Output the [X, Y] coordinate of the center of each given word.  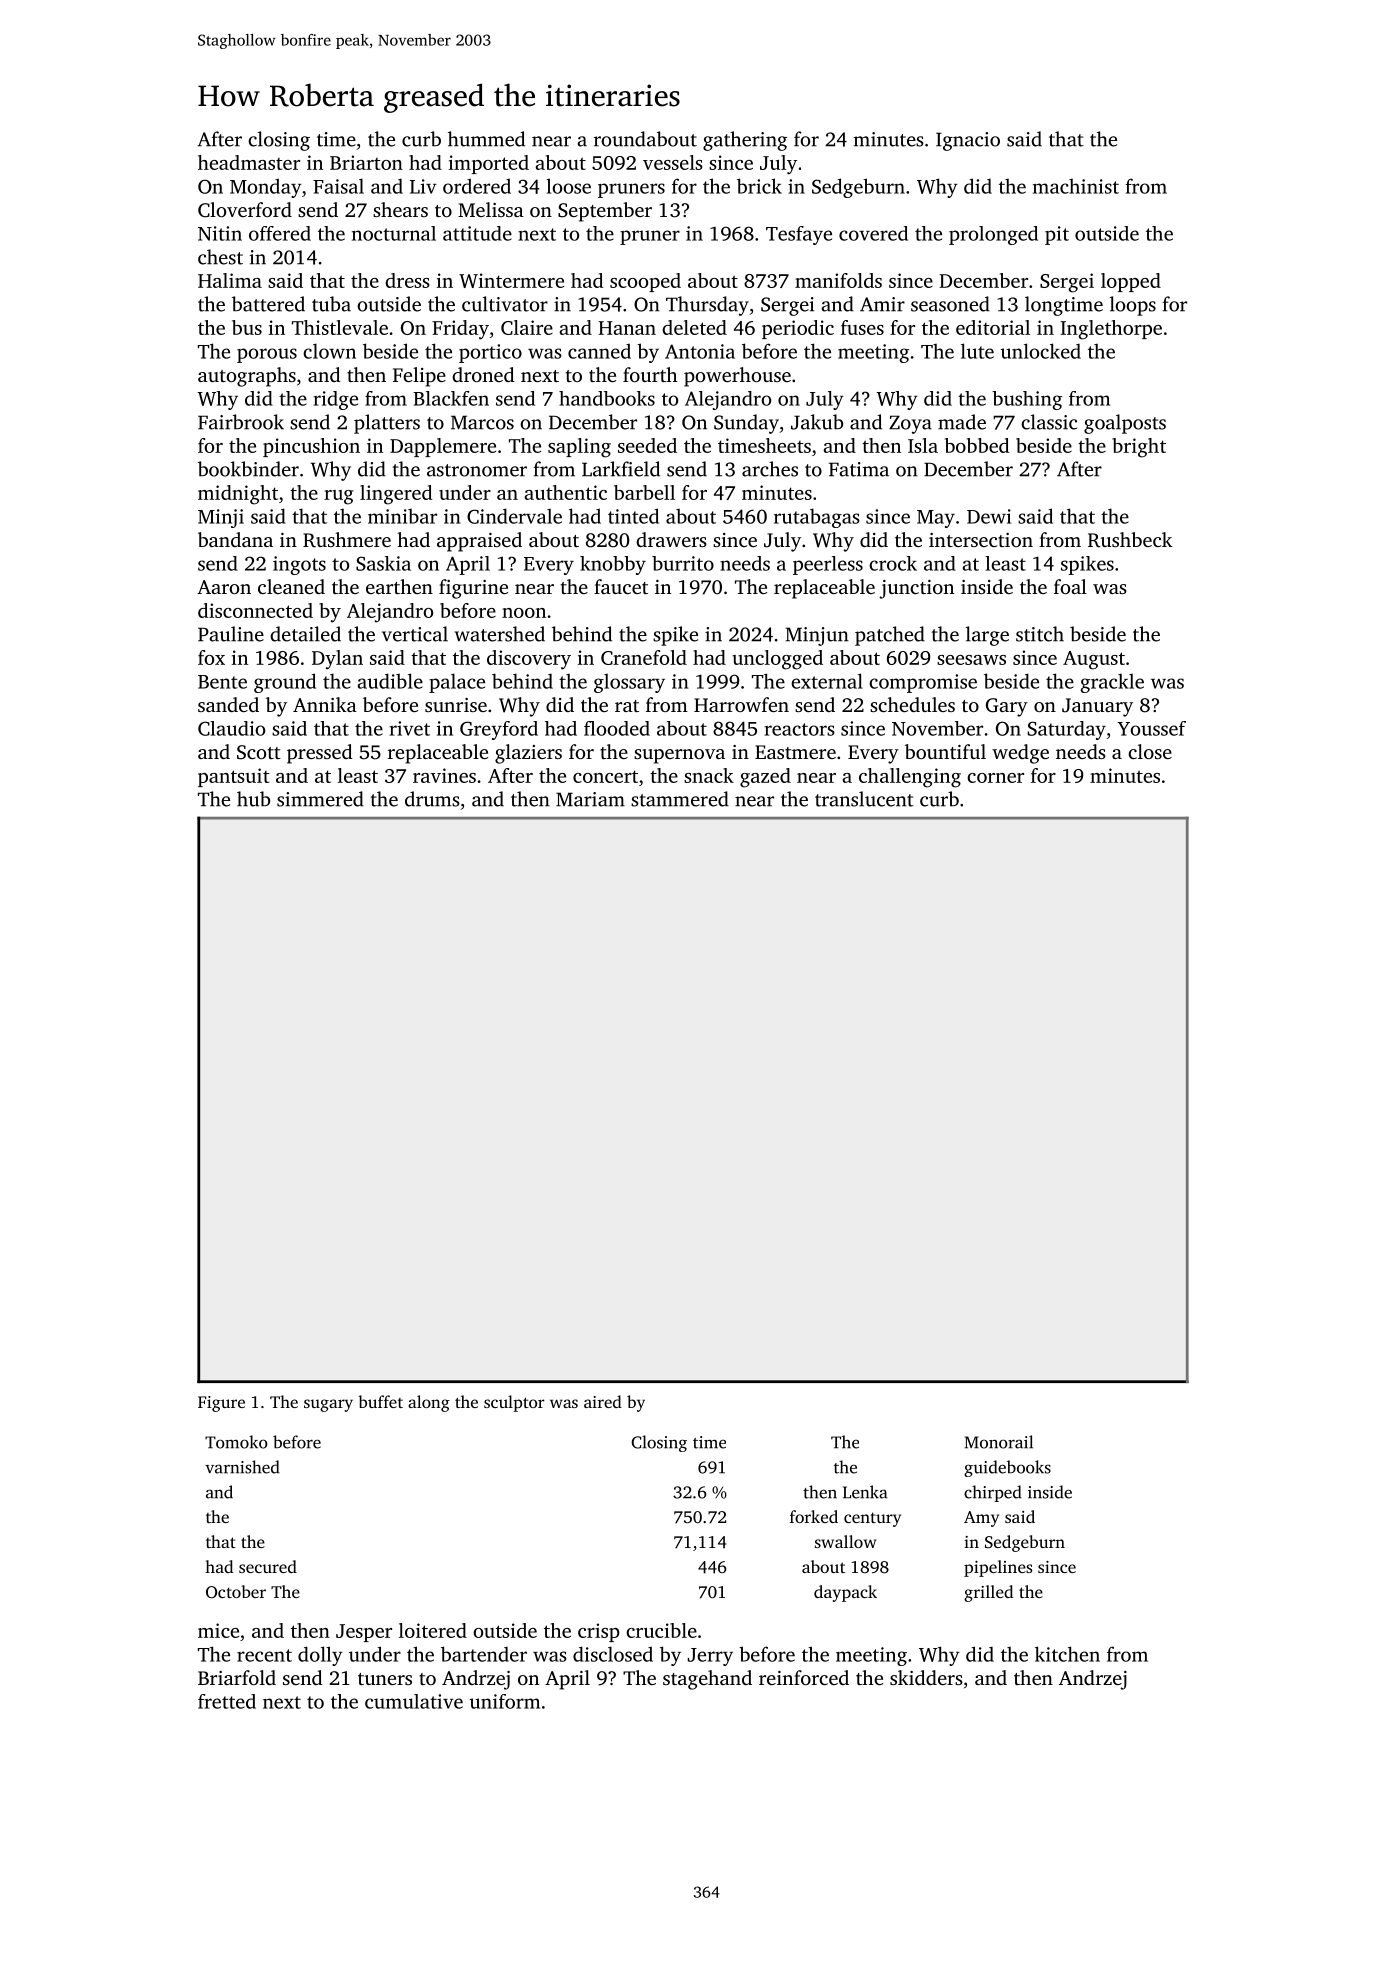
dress [407, 280]
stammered [680, 799]
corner [995, 778]
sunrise [456, 705]
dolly [320, 1656]
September [605, 212]
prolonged [993, 235]
